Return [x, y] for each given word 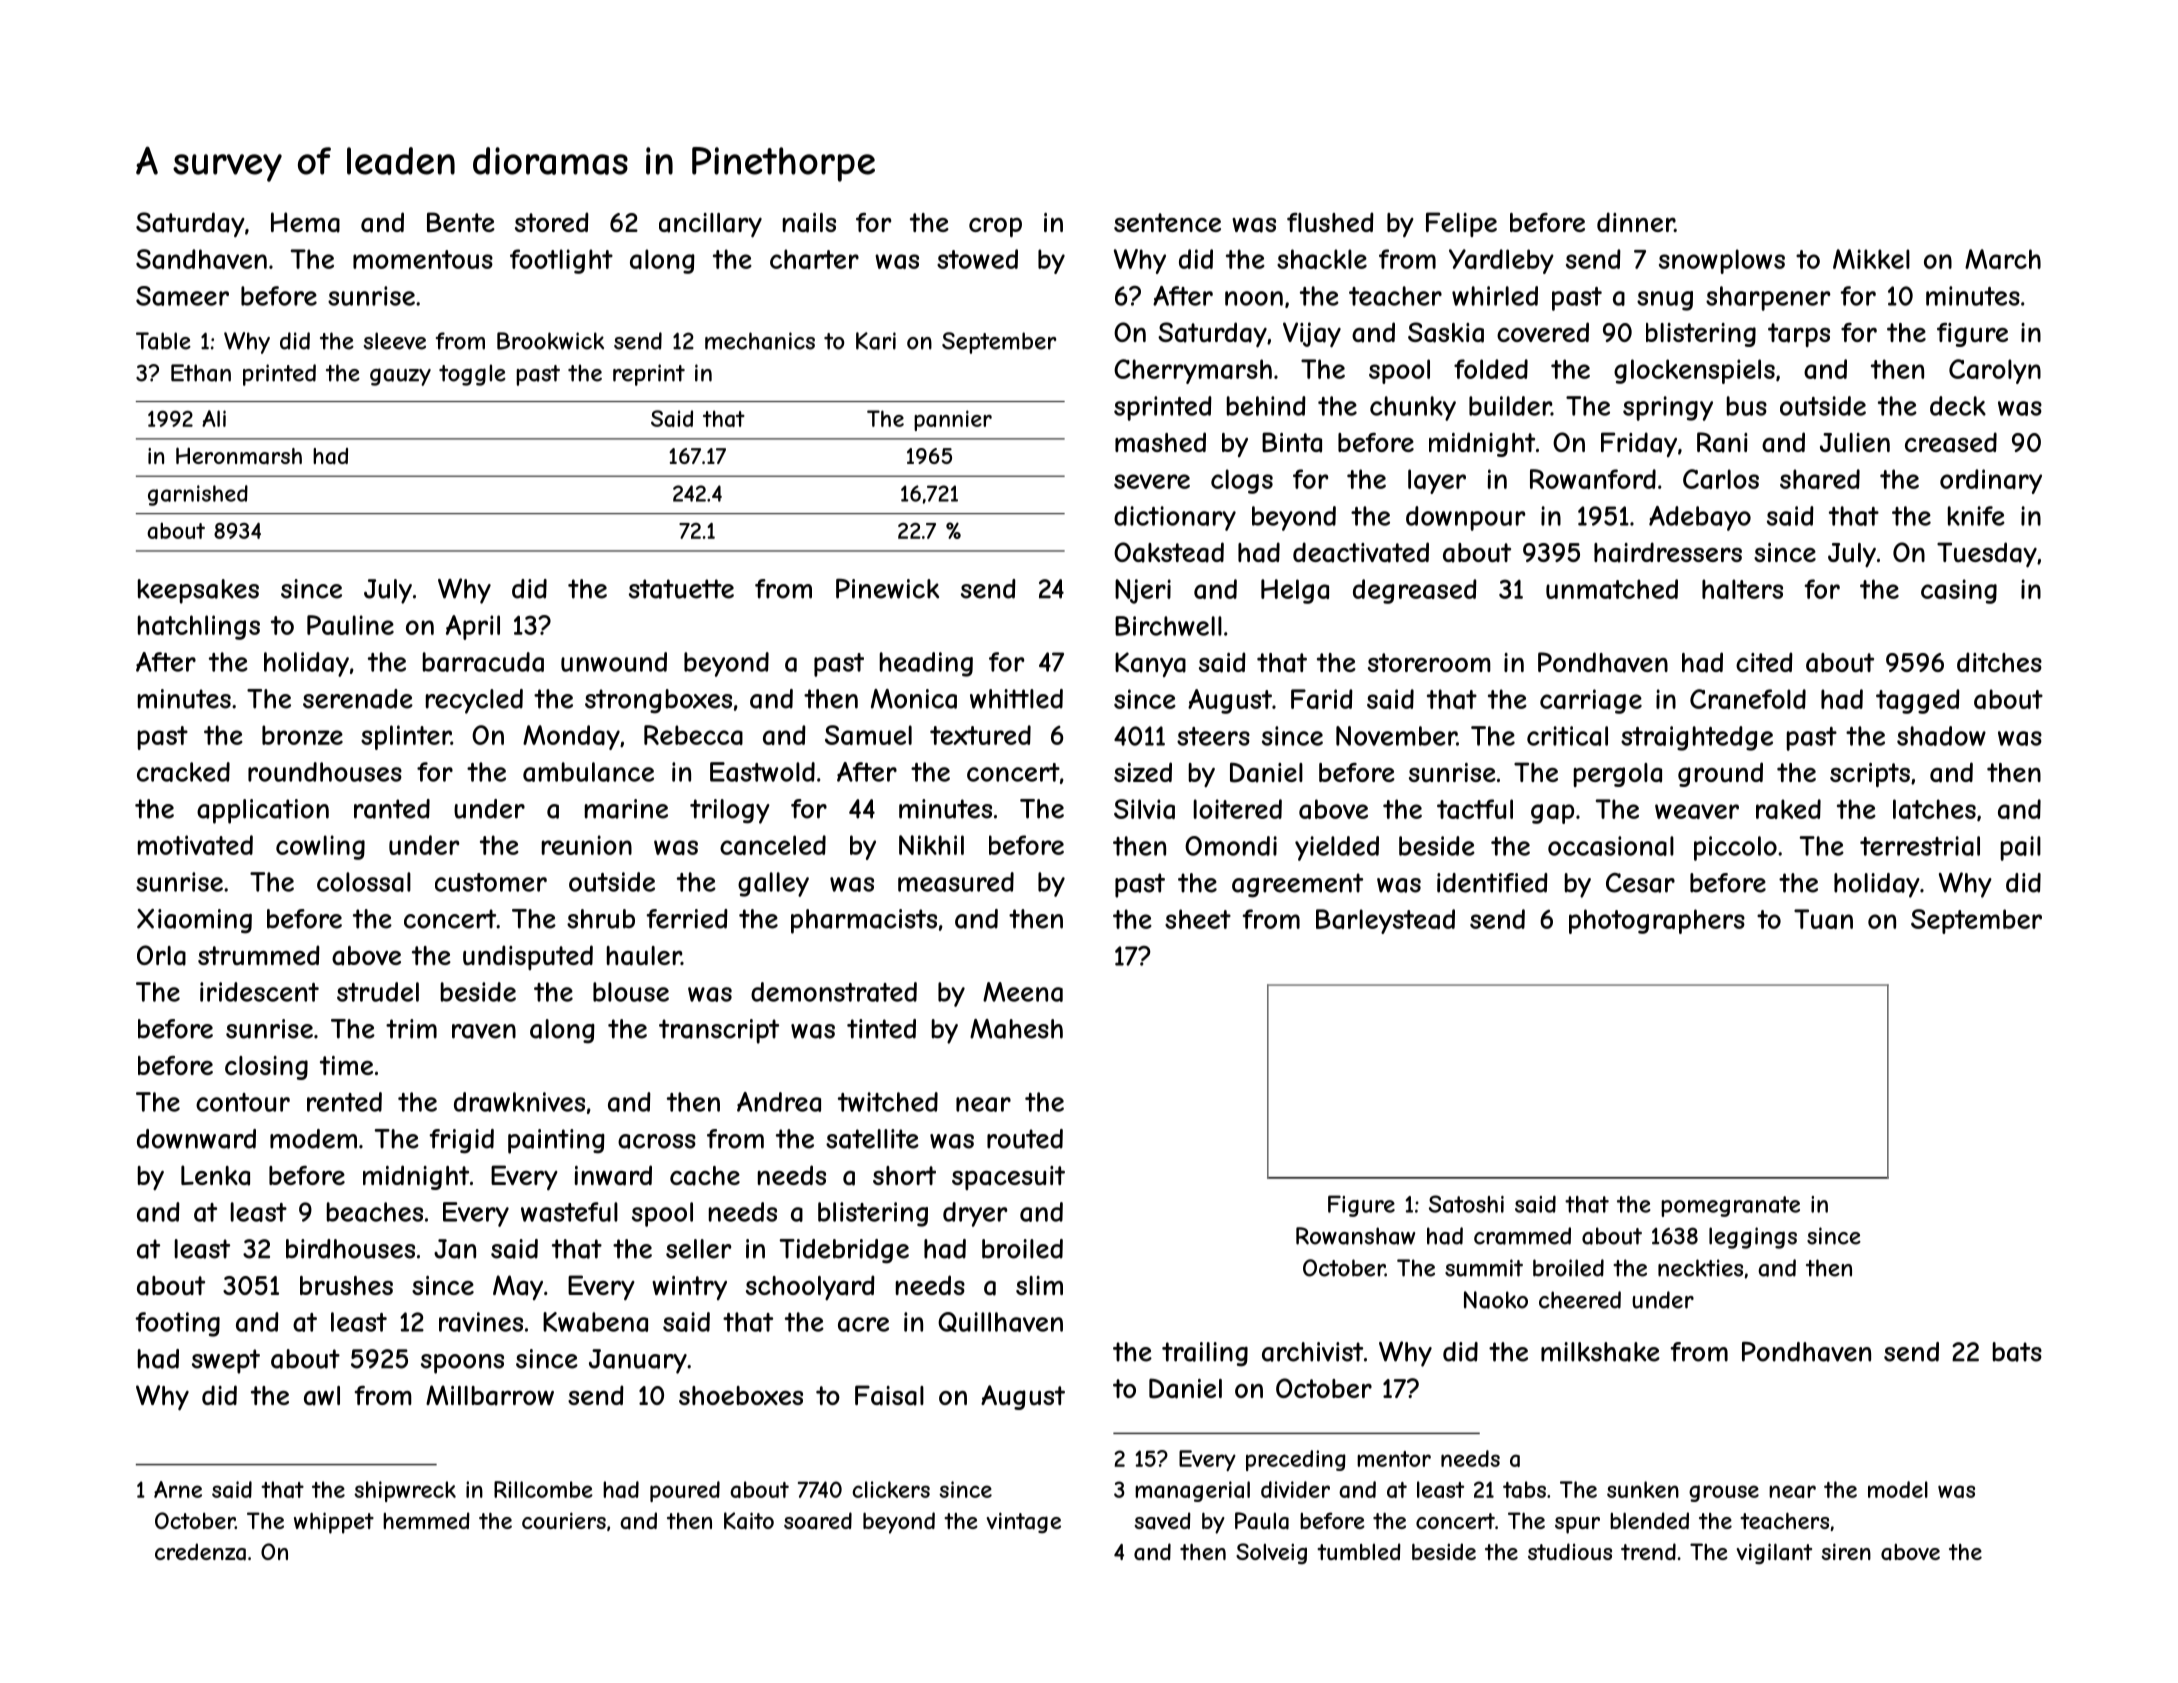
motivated [195, 845]
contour [243, 1102]
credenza [200, 1552]
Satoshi [1466, 1204]
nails [809, 223]
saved [1162, 1520]
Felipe [1461, 224]
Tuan [1823, 919]
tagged [1918, 701]
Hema [305, 222]
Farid [1322, 699]
